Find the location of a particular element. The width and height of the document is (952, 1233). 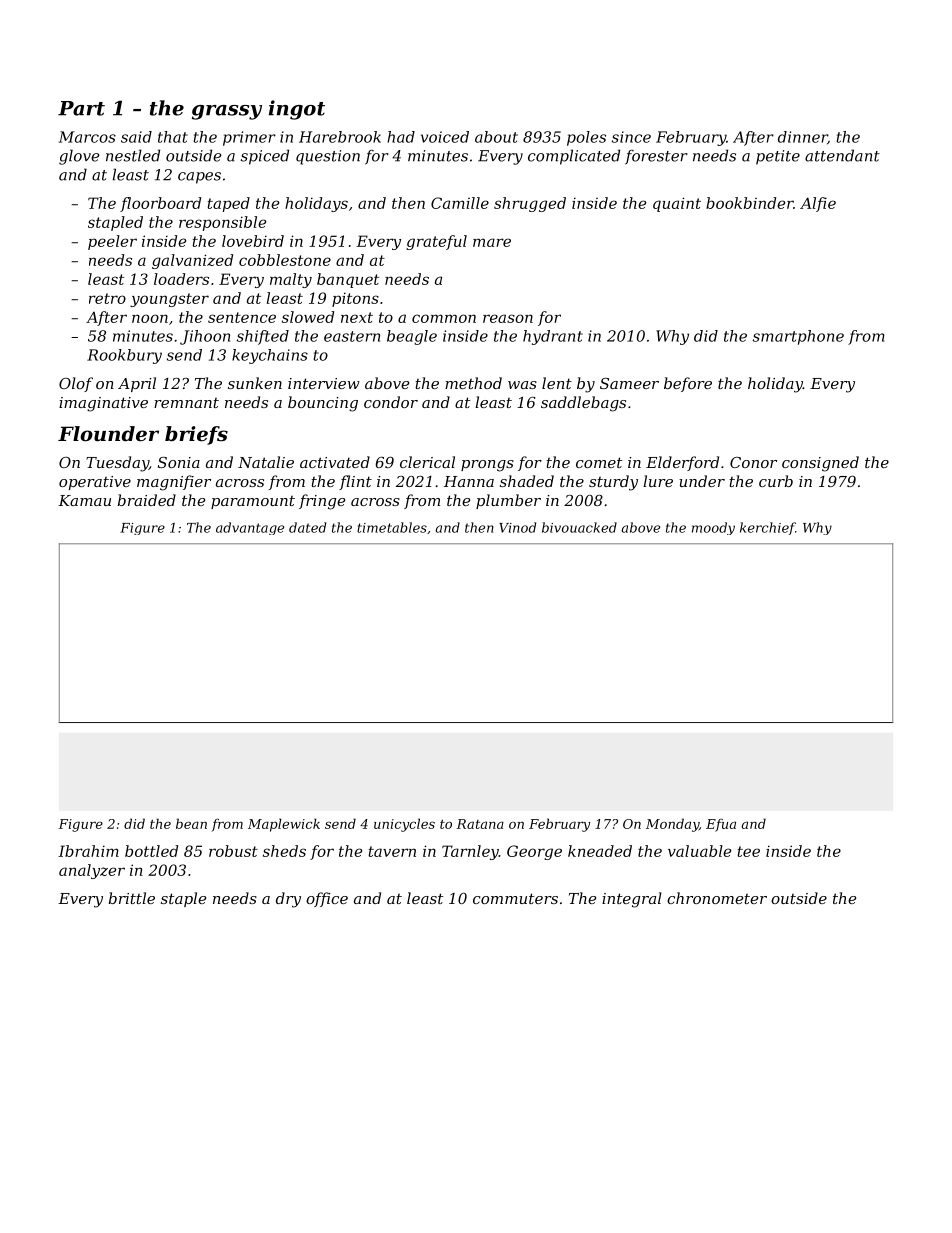

voiced is located at coordinates (445, 137).
